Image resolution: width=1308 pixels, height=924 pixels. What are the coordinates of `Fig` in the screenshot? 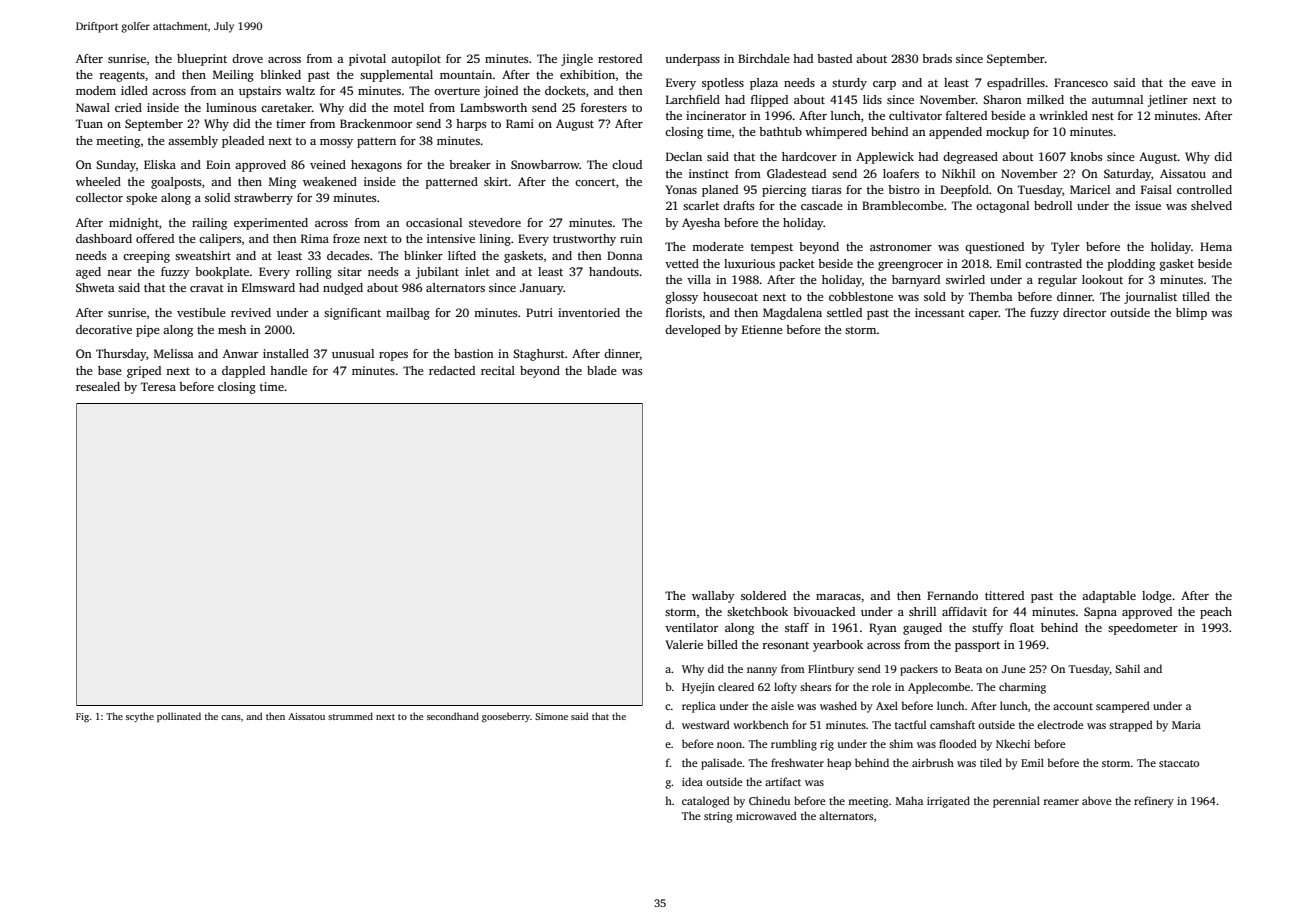 It's located at (82, 718).
